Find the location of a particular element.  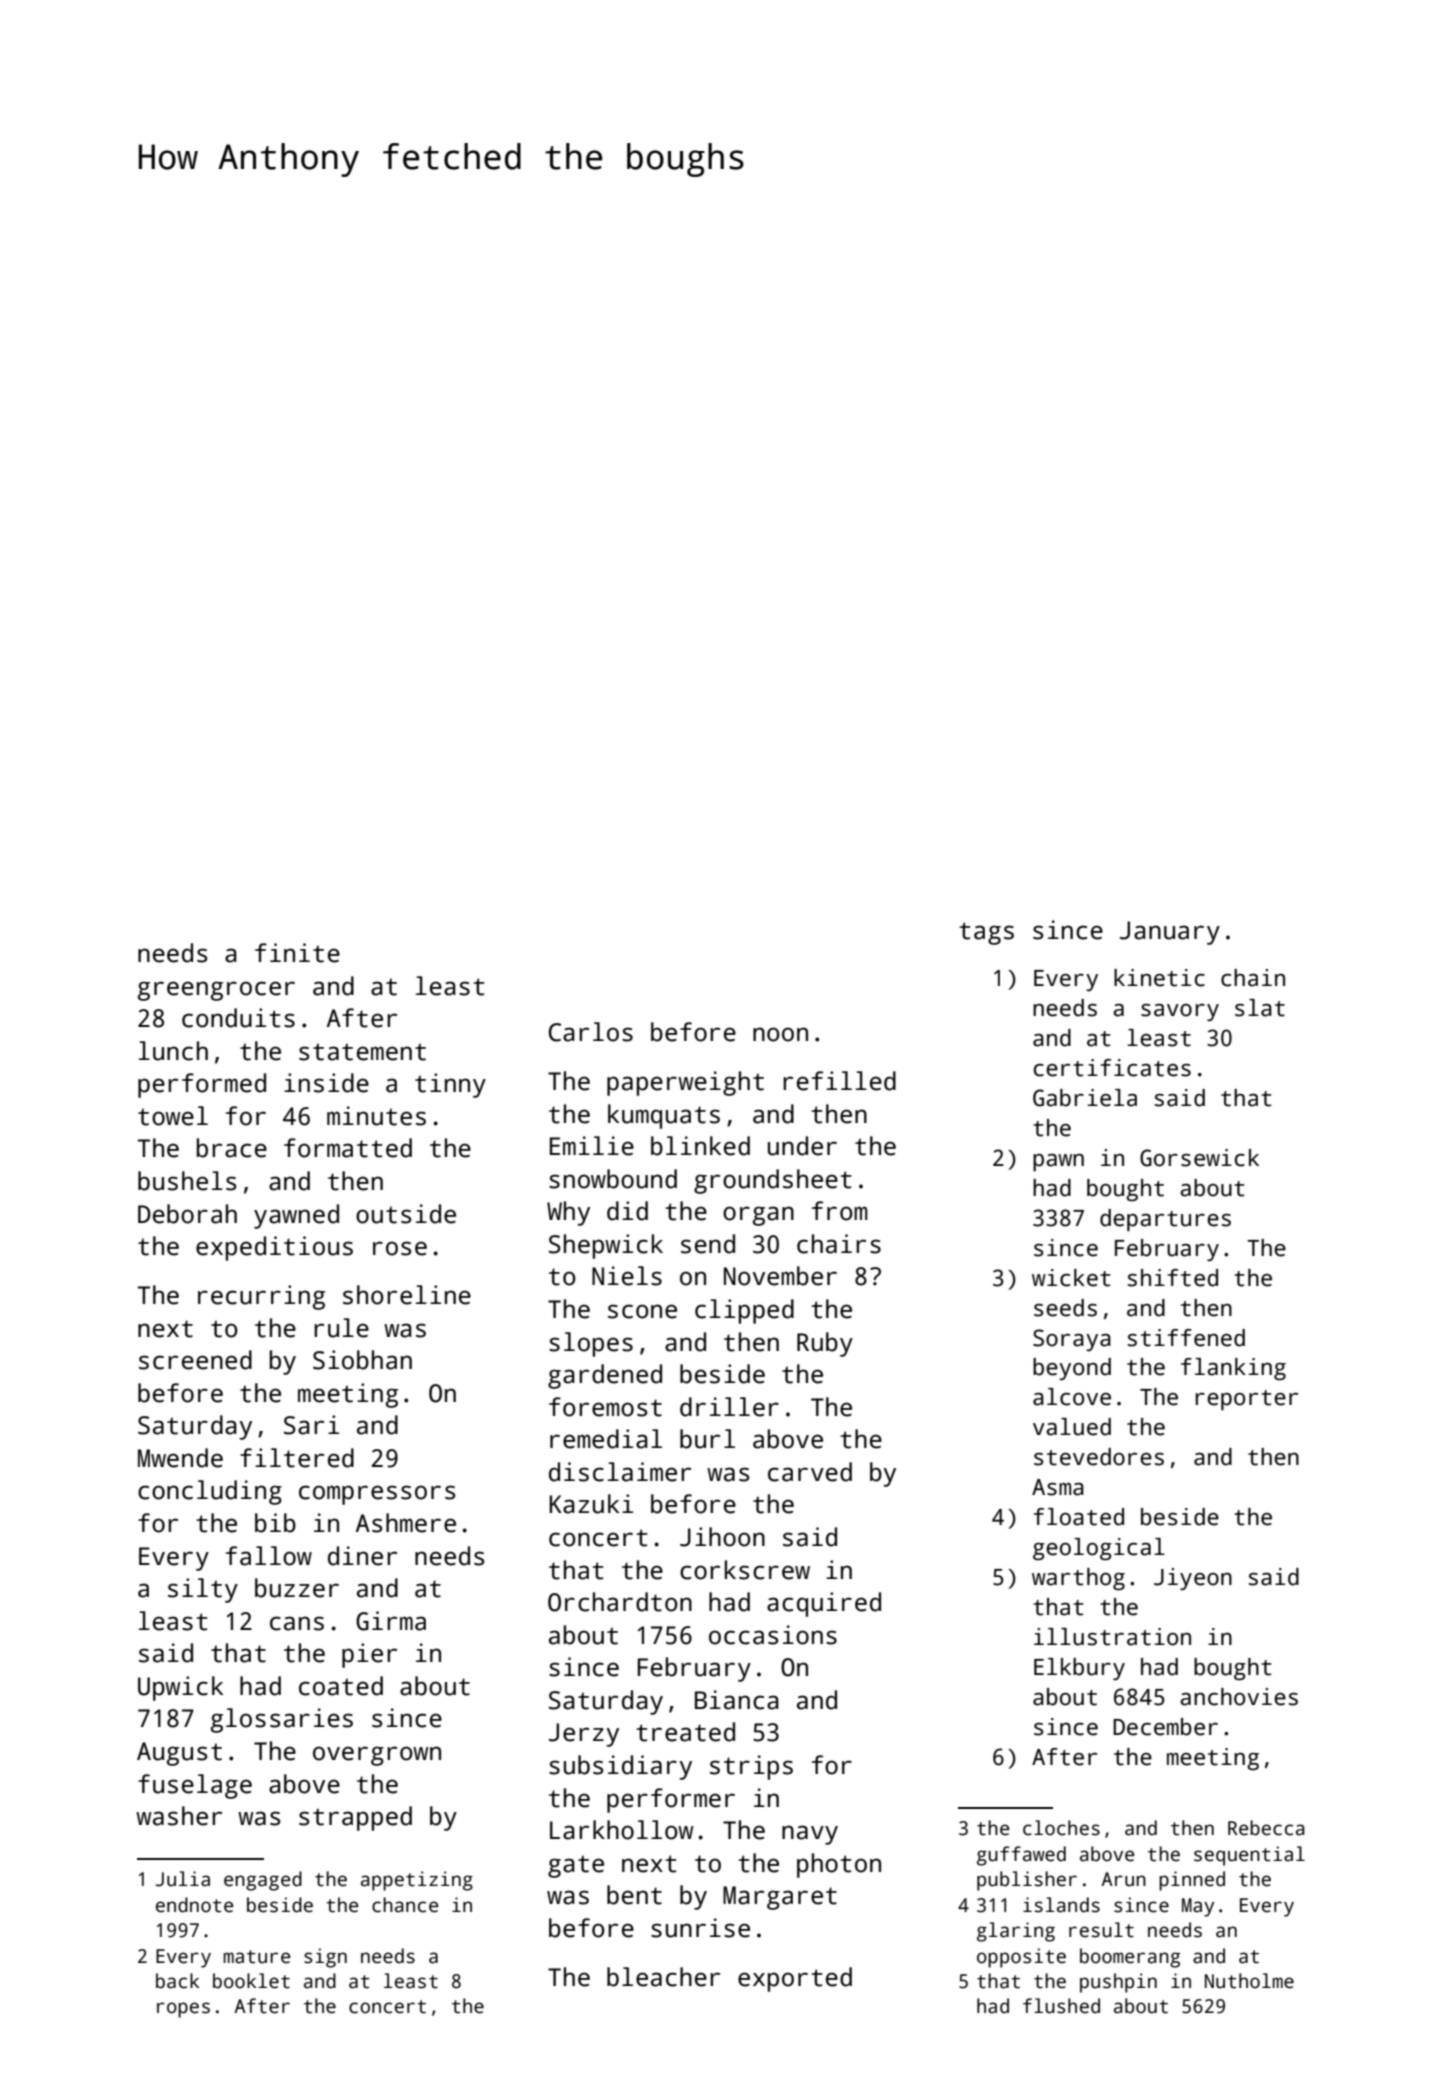

performed is located at coordinates (202, 1085).
